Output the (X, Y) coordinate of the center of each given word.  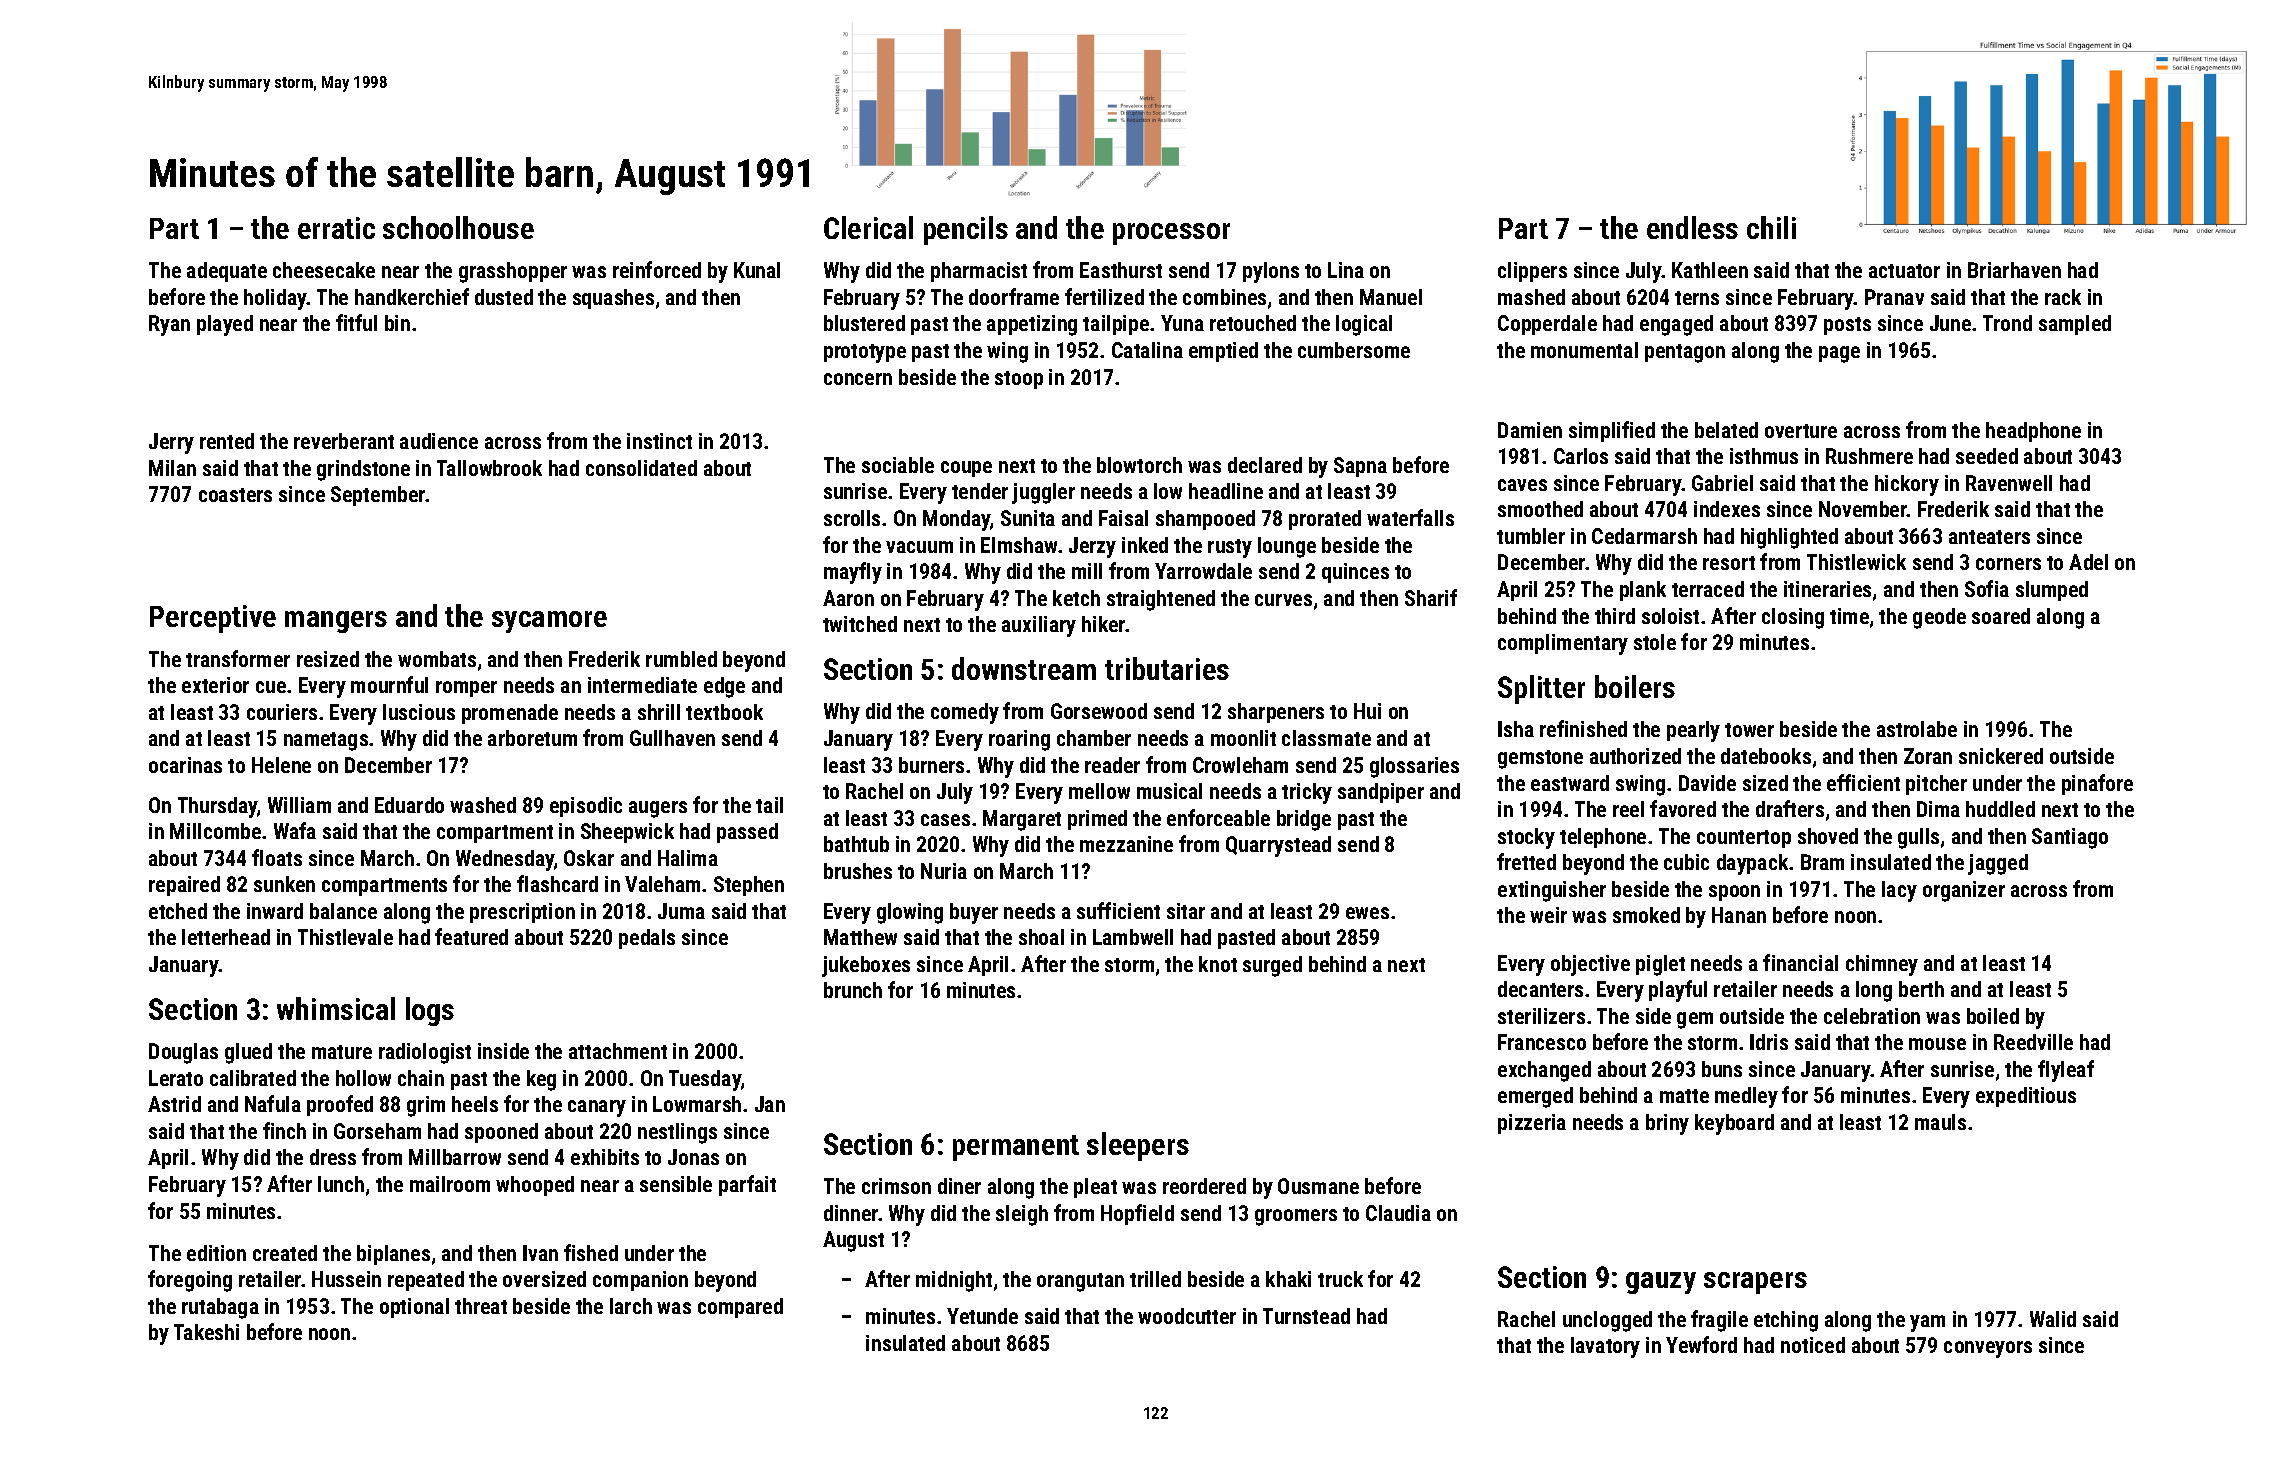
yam (1927, 1323)
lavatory (1605, 1347)
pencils (966, 230)
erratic (336, 228)
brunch (853, 990)
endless (1692, 227)
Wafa (295, 830)
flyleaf (2066, 1071)
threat (481, 1306)
